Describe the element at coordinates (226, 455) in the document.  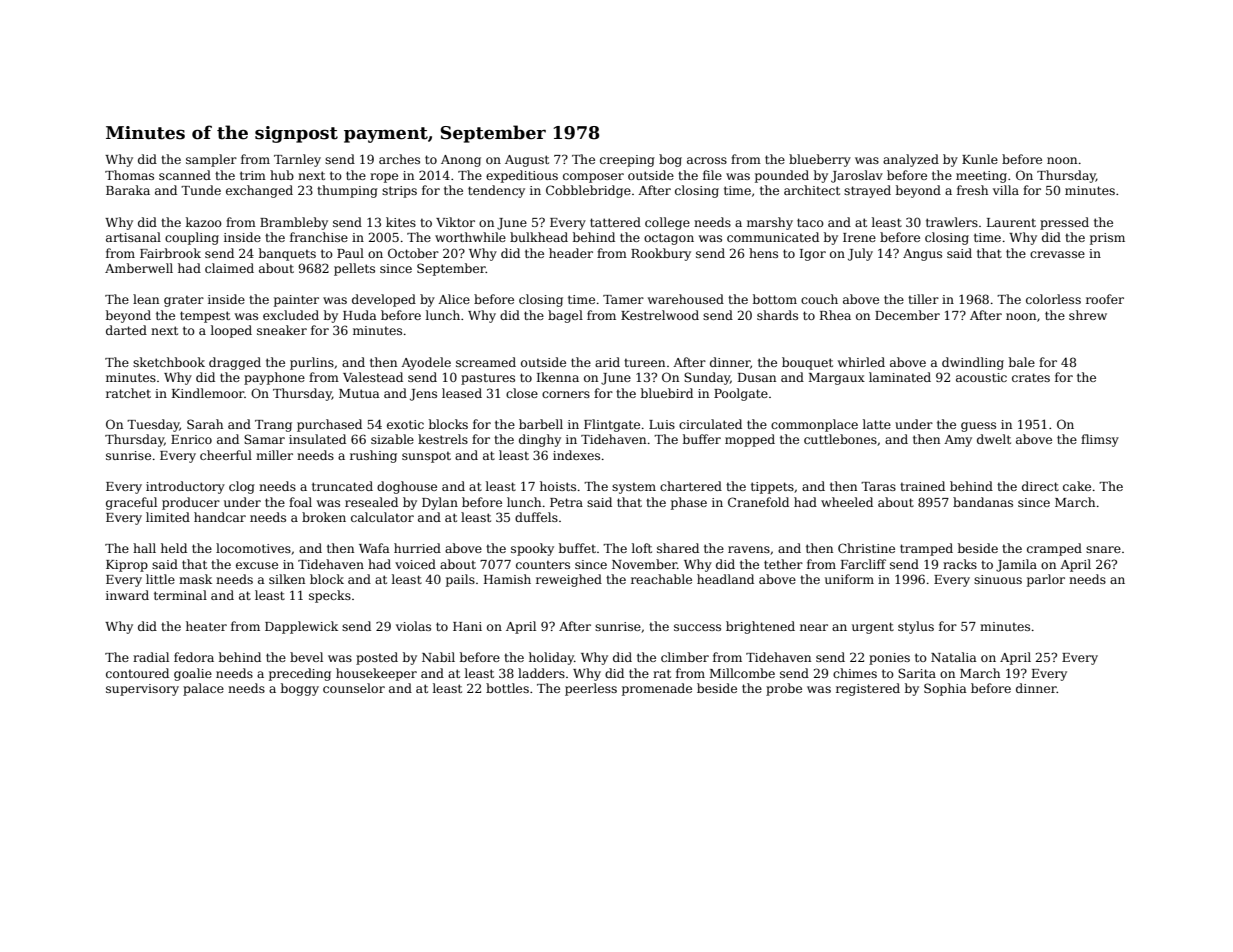
I see `cheerful` at that location.
